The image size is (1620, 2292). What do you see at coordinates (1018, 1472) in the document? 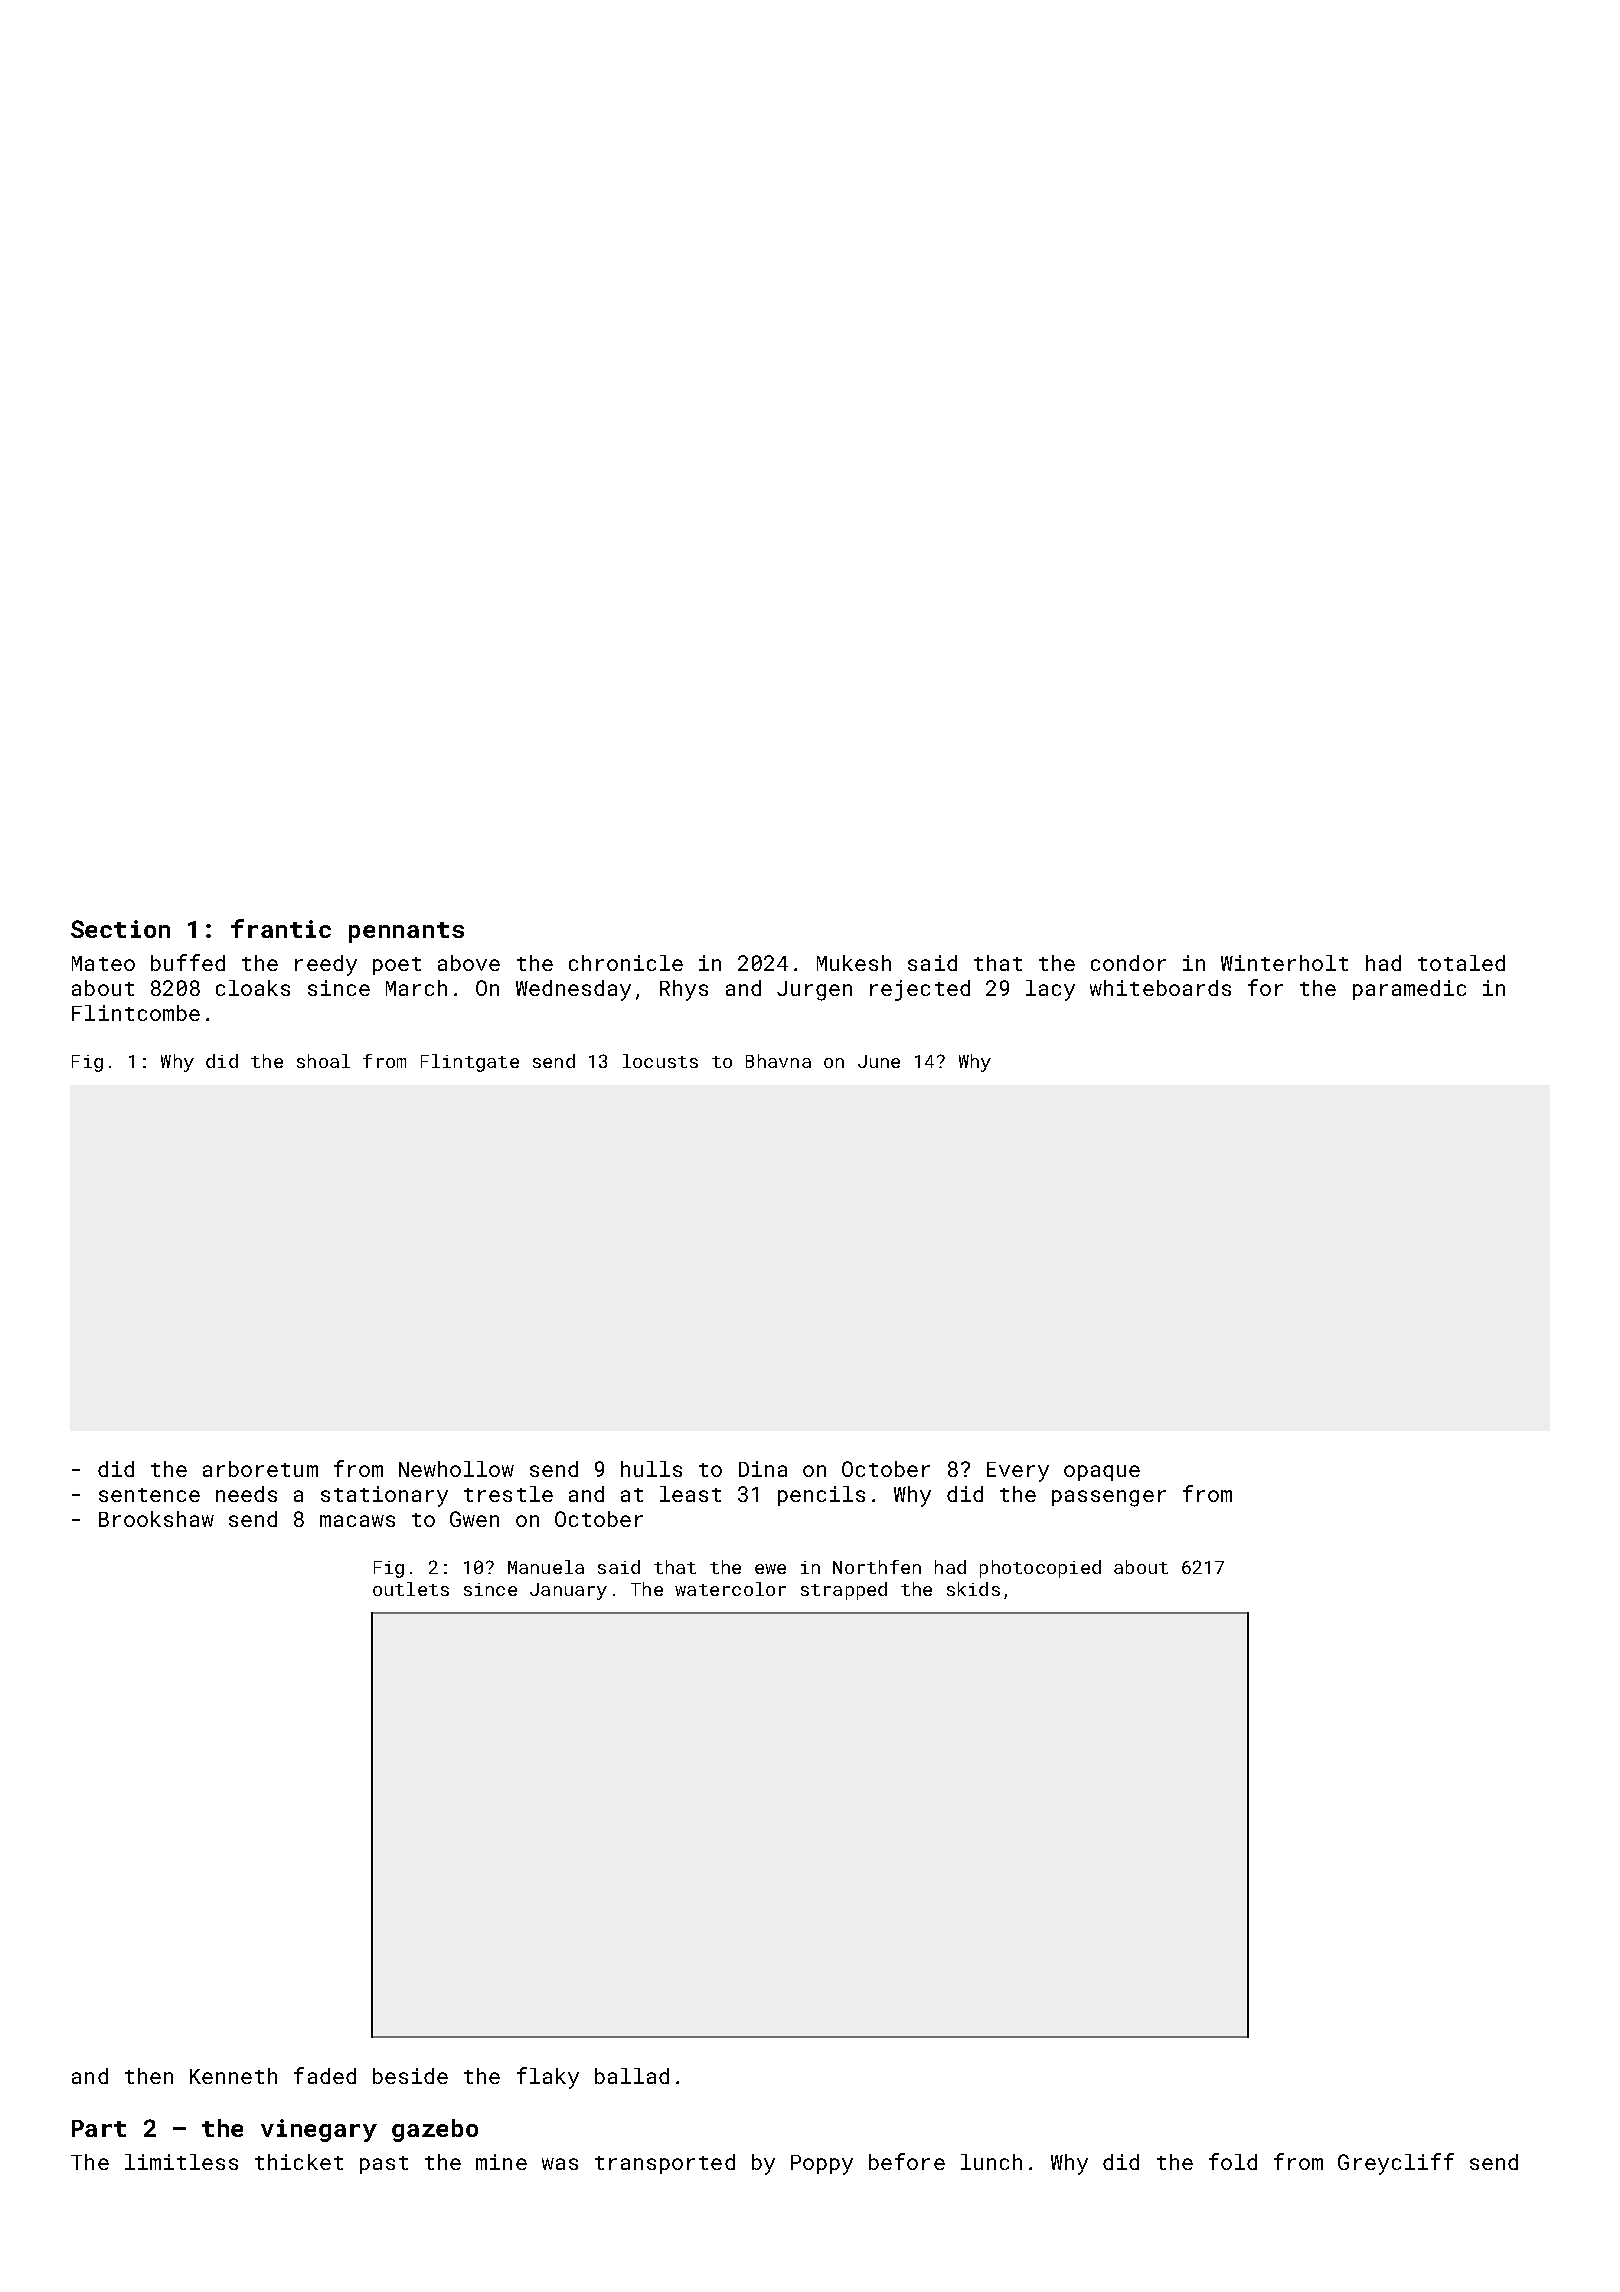
I see `Every` at bounding box center [1018, 1472].
